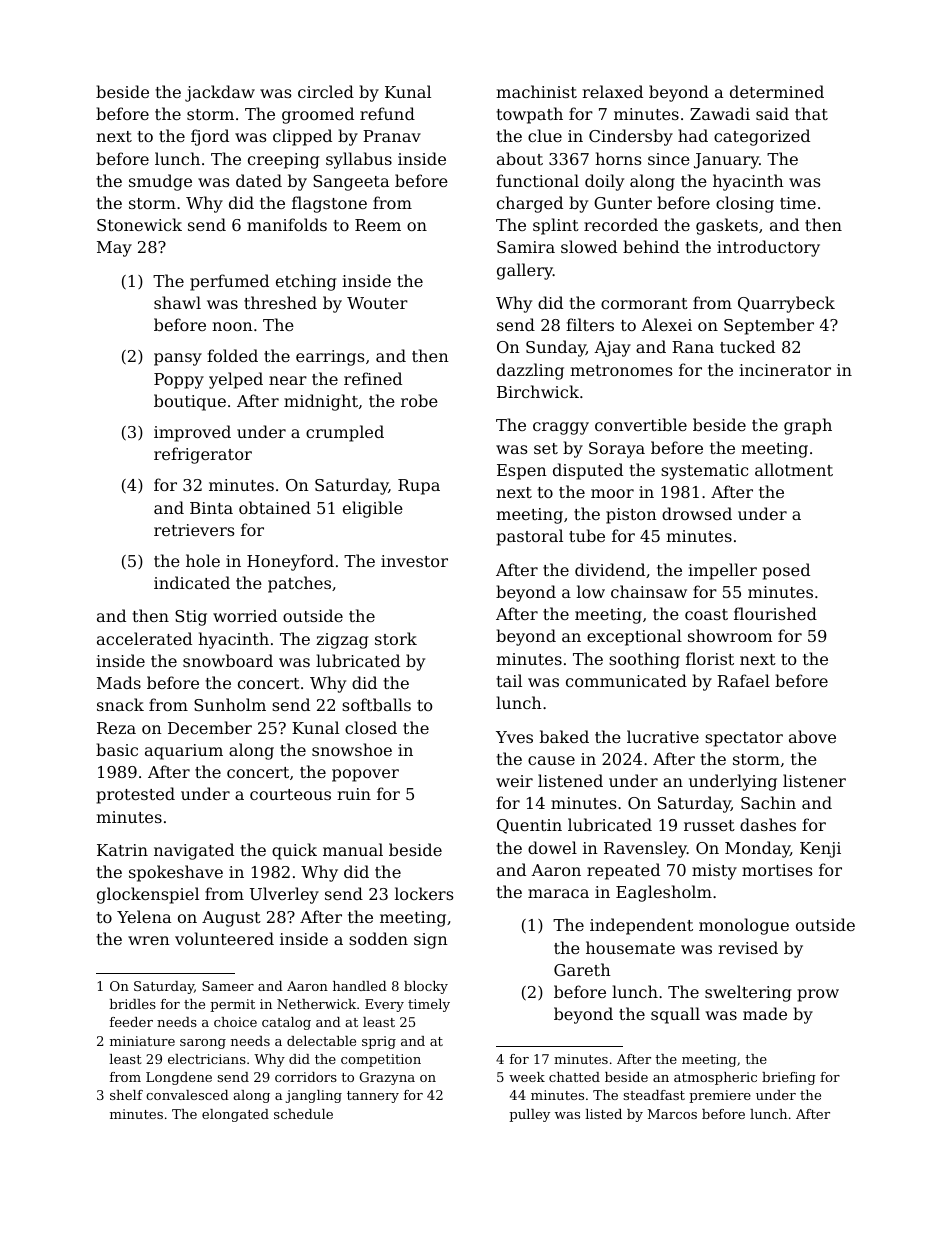 This screenshot has width=952, height=1233. What do you see at coordinates (231, 919) in the screenshot?
I see `August` at bounding box center [231, 919].
